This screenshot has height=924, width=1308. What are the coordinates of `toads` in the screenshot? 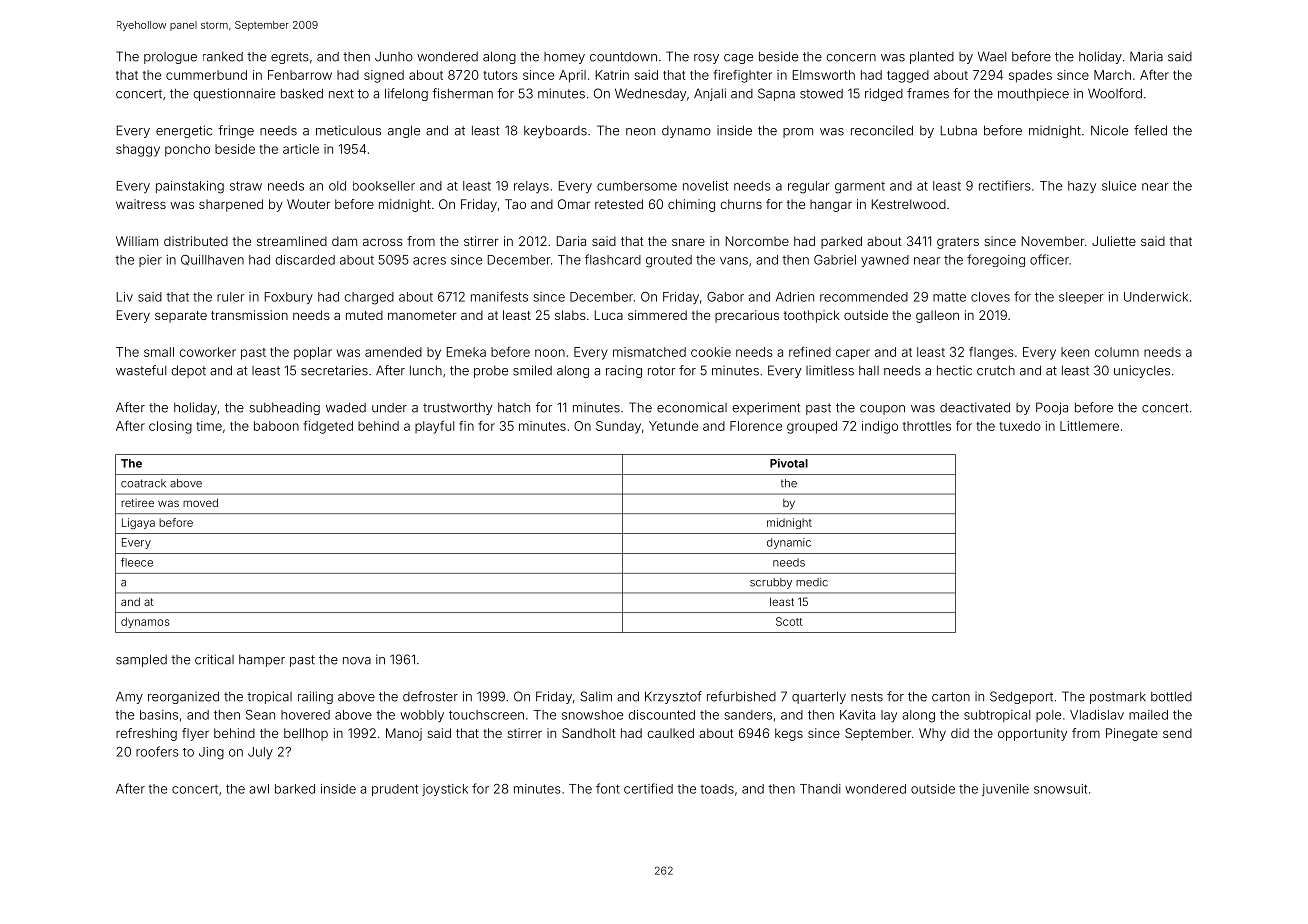 It's located at (717, 789).
